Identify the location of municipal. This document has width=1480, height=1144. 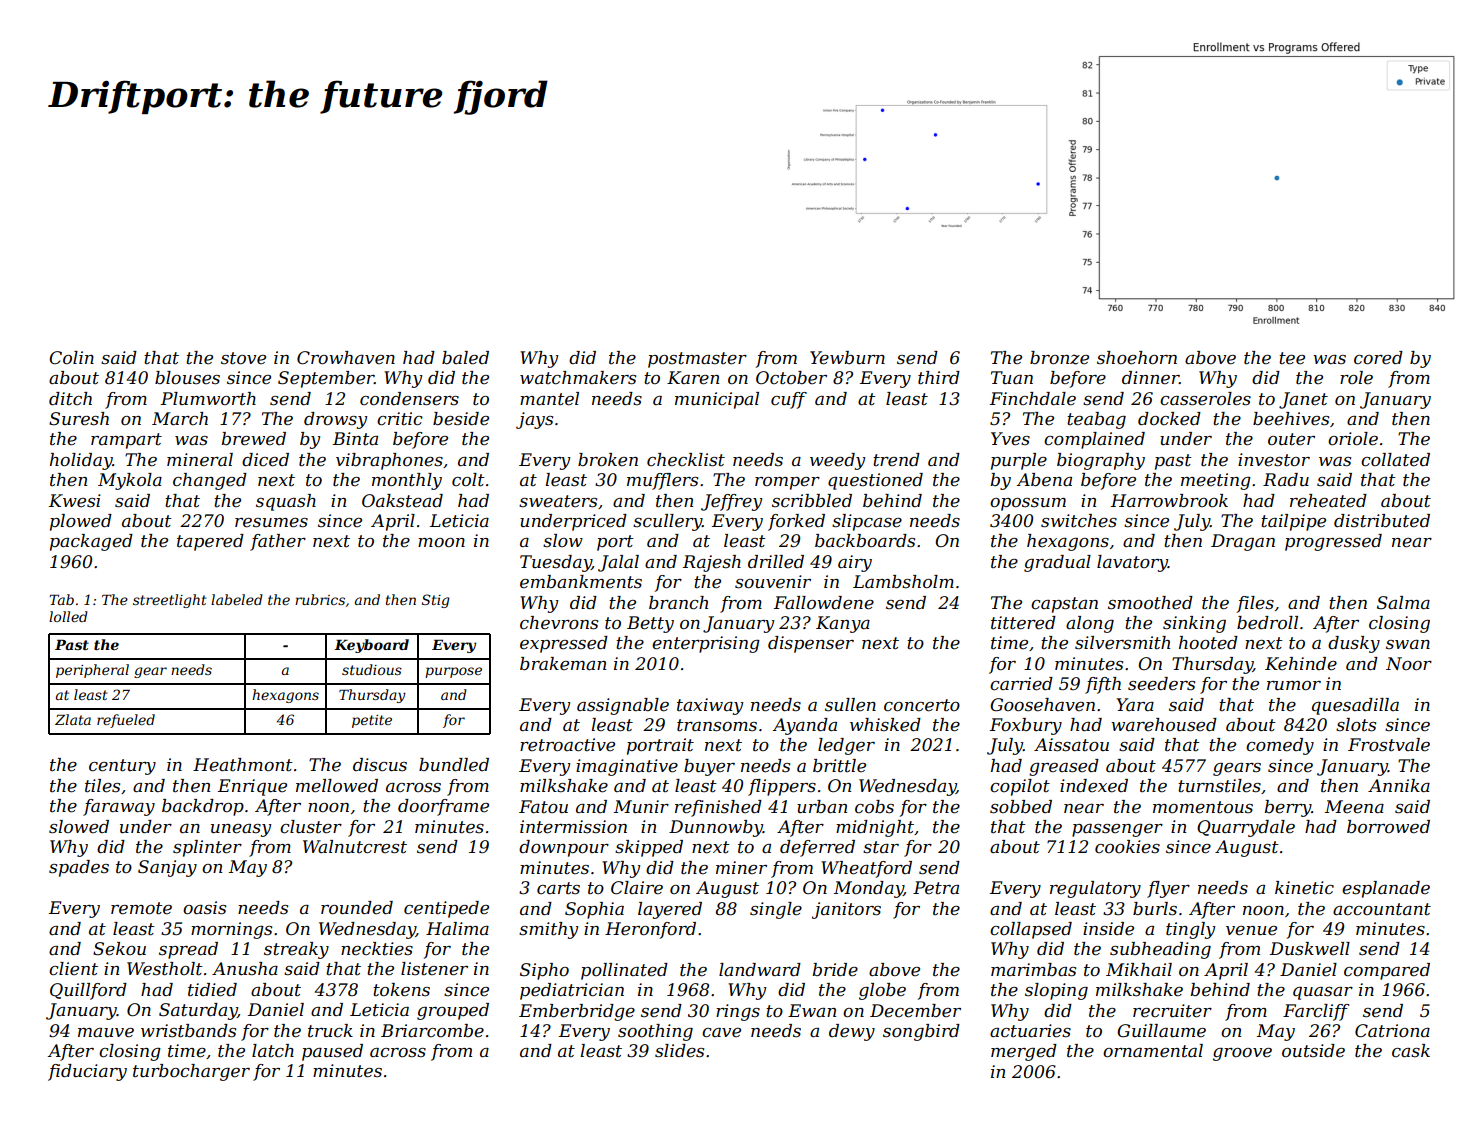
(717, 400).
